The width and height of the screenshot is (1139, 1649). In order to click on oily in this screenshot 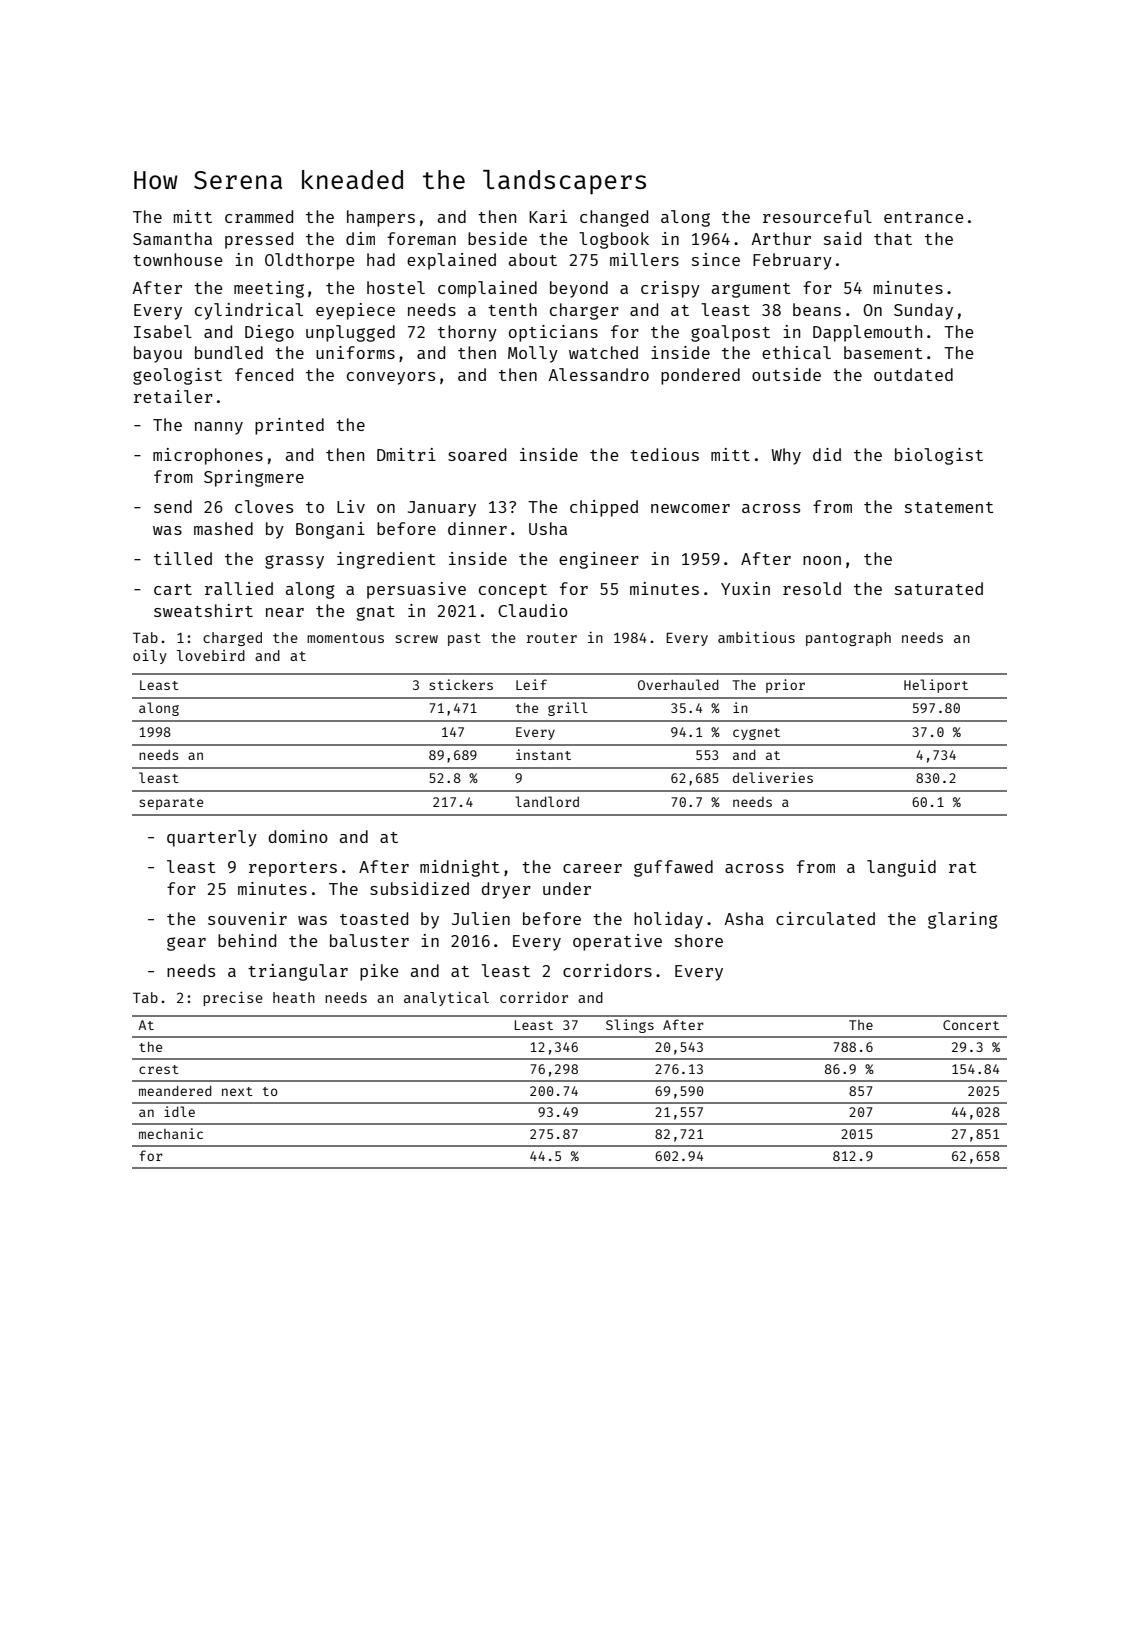, I will do `click(150, 656)`.
